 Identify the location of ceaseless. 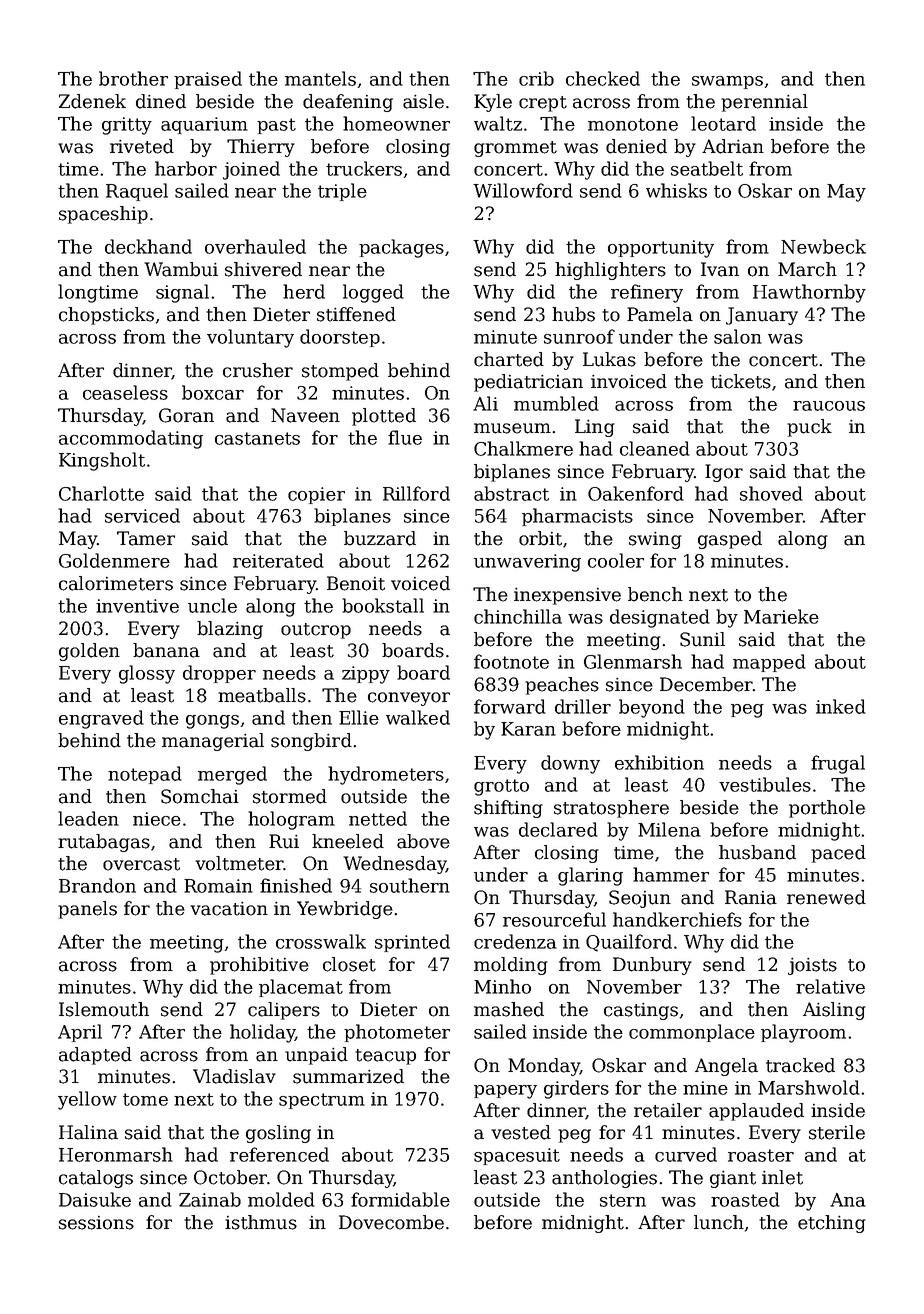
(125, 392).
